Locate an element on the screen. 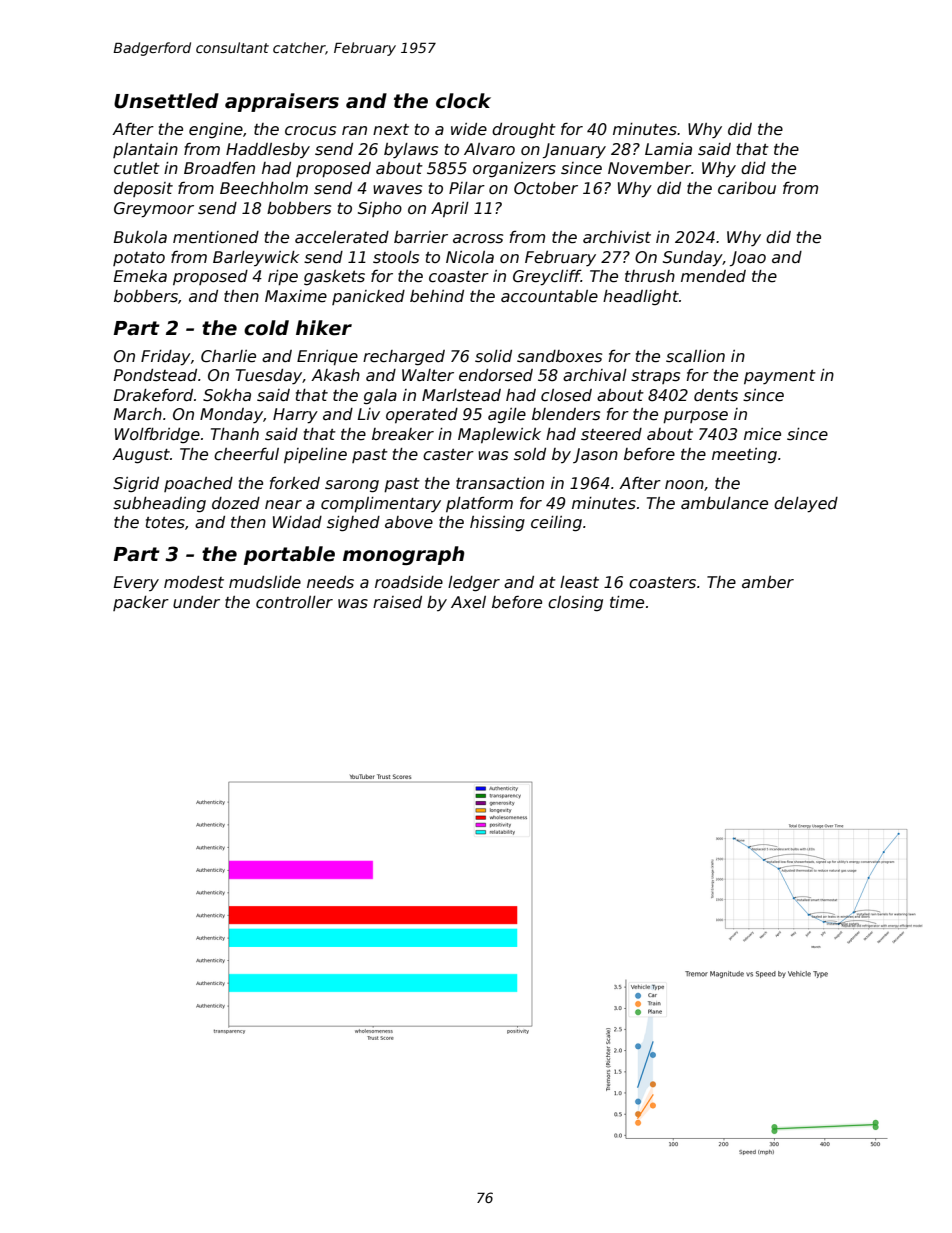 The width and height of the screenshot is (952, 1233). archivist is located at coordinates (617, 237).
